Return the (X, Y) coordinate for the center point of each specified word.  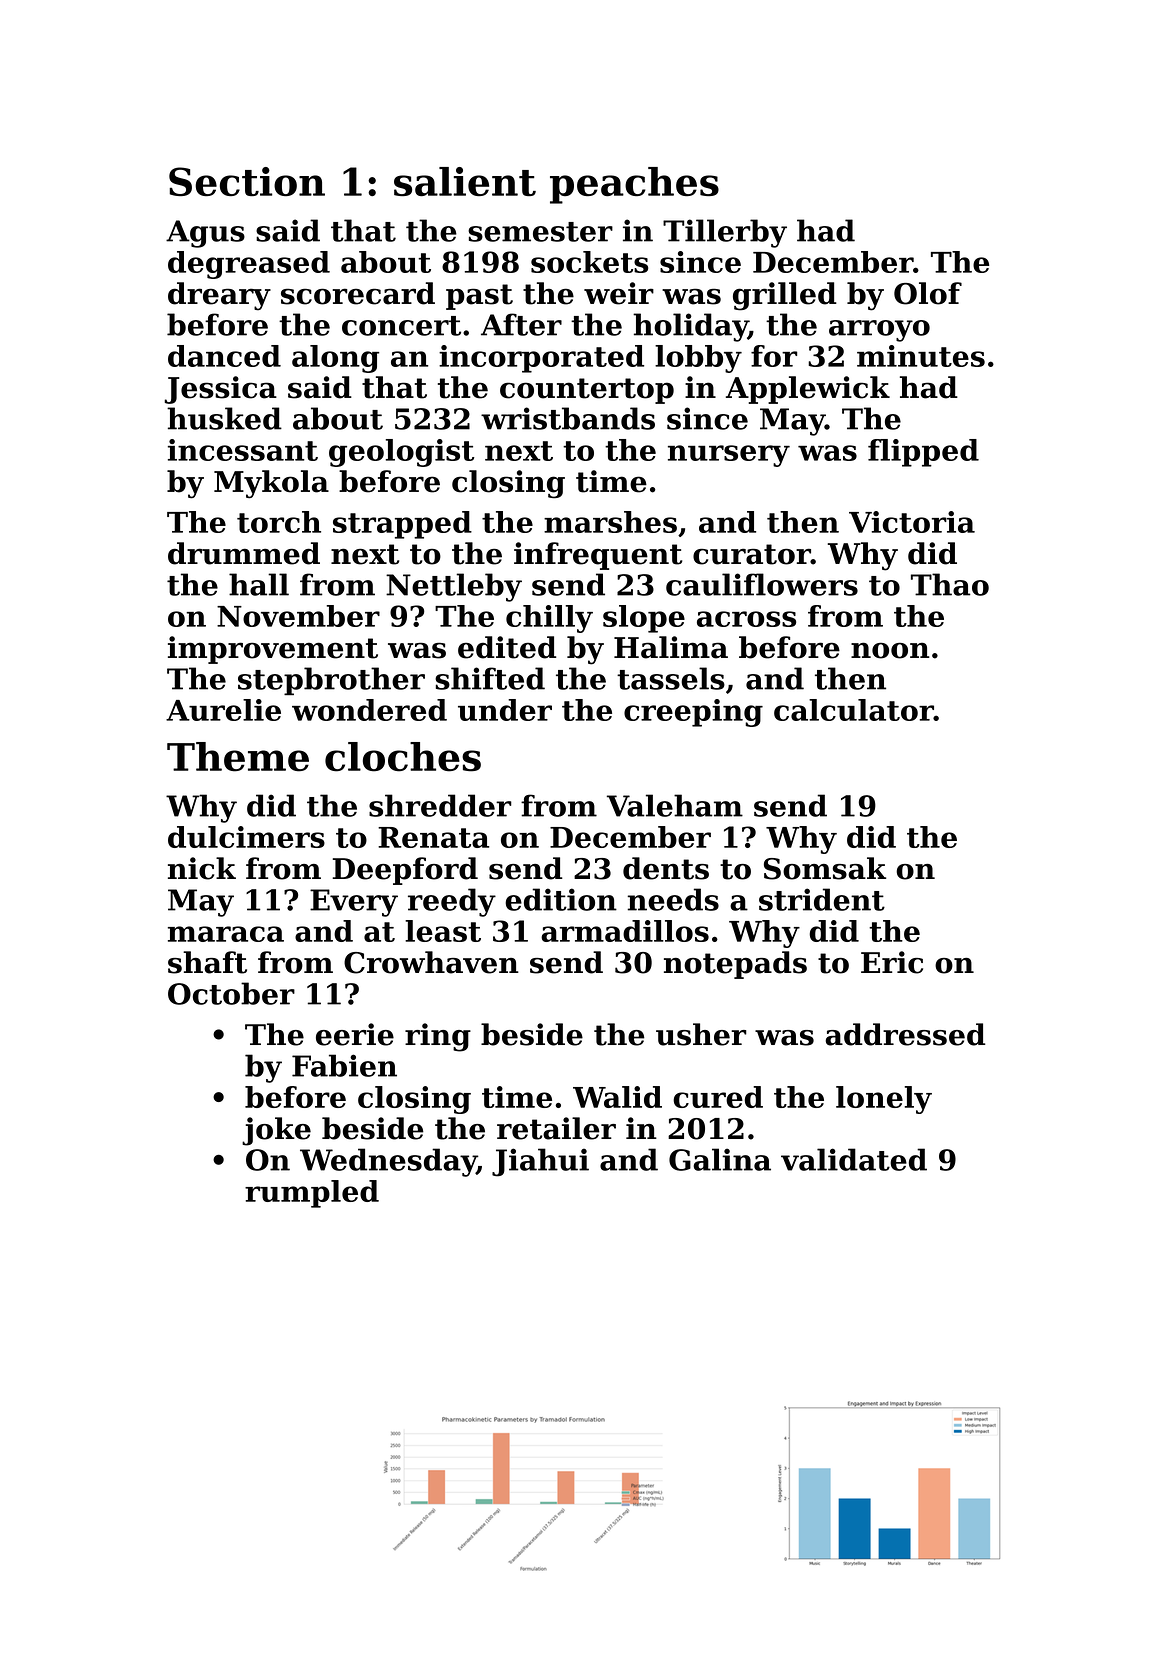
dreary (219, 296)
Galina (720, 1159)
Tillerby (725, 233)
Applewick (808, 390)
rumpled (312, 1194)
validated (854, 1159)
